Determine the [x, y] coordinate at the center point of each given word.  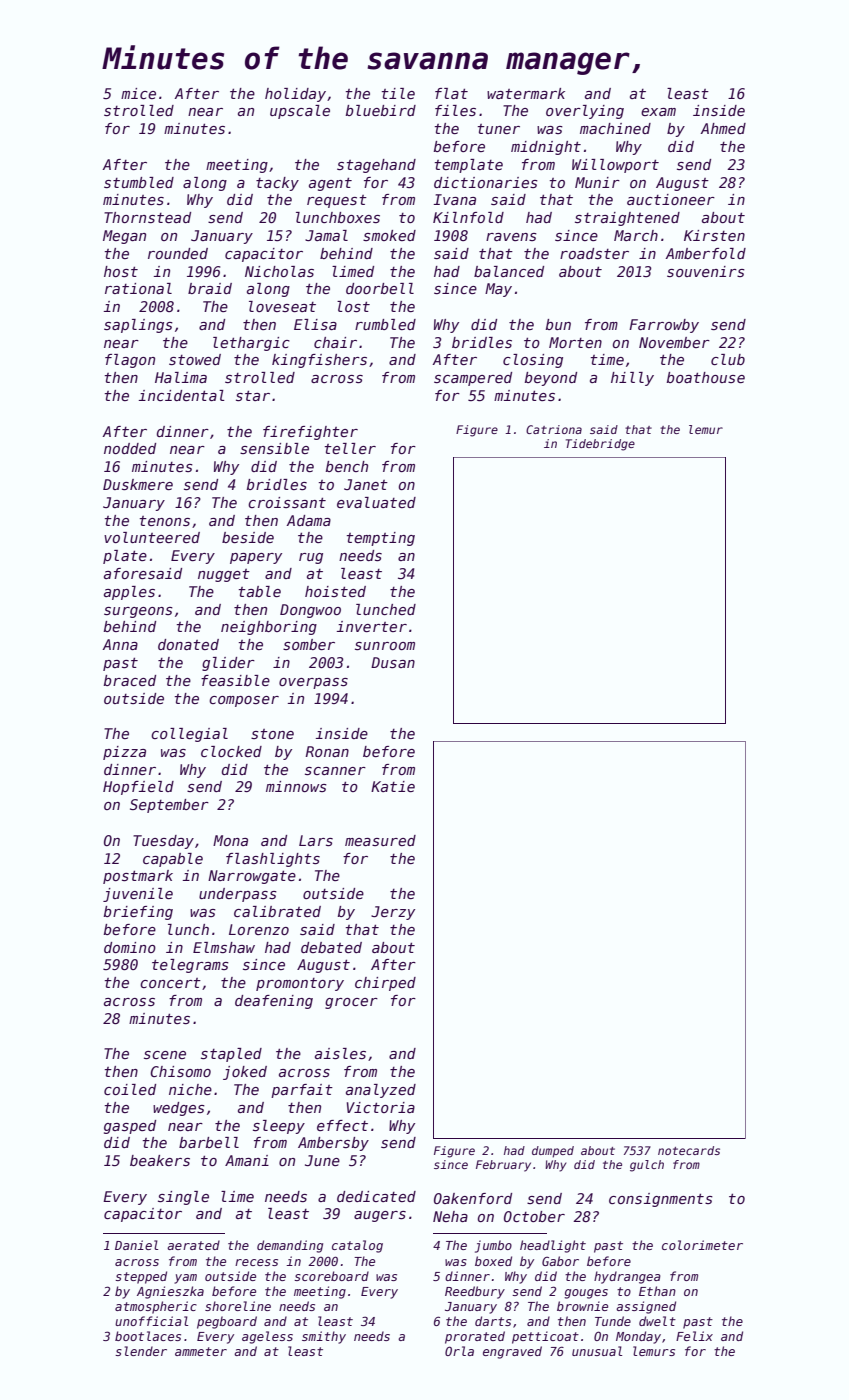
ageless [267, 1337]
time [607, 359]
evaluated [376, 502]
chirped [385, 984]
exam [658, 112]
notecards [689, 1150]
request [337, 201]
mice [138, 93]
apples [129, 593]
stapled [231, 1055]
